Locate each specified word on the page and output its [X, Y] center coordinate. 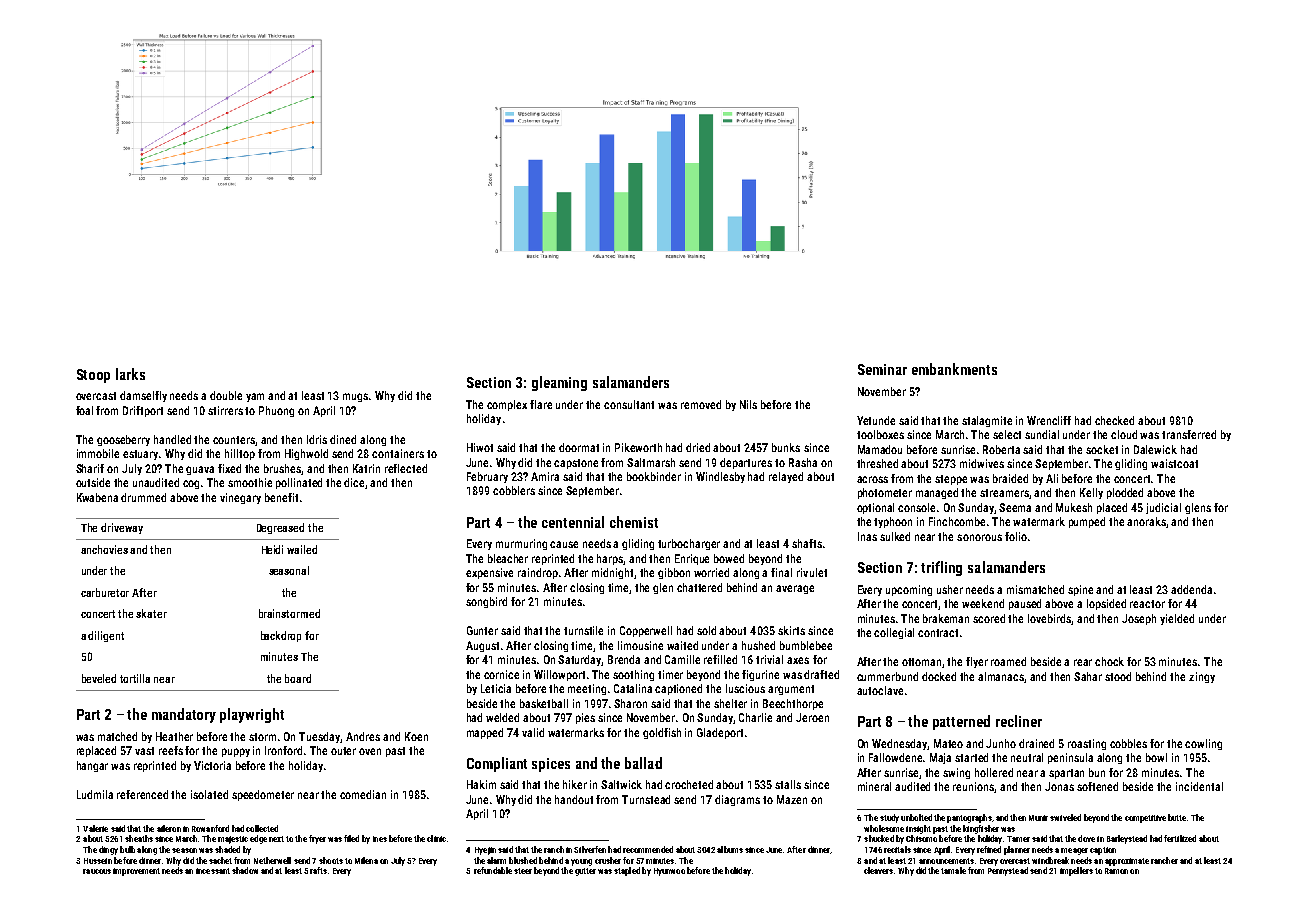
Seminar [882, 369]
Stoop [93, 376]
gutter [585, 872]
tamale [953, 870]
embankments [954, 369]
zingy [1202, 677]
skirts [791, 630]
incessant [213, 871]
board [298, 678]
